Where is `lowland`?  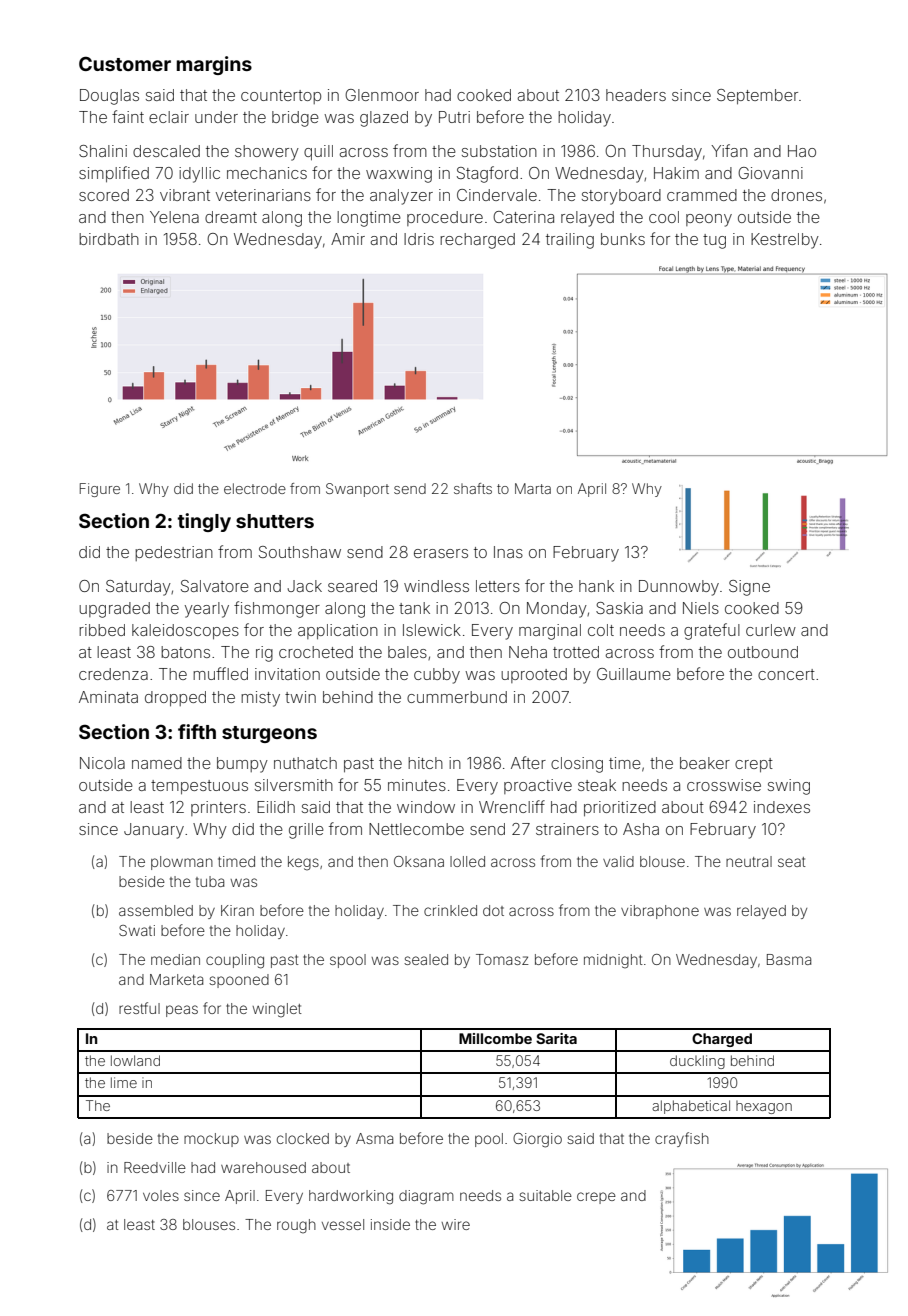
lowland is located at coordinates (135, 1060).
